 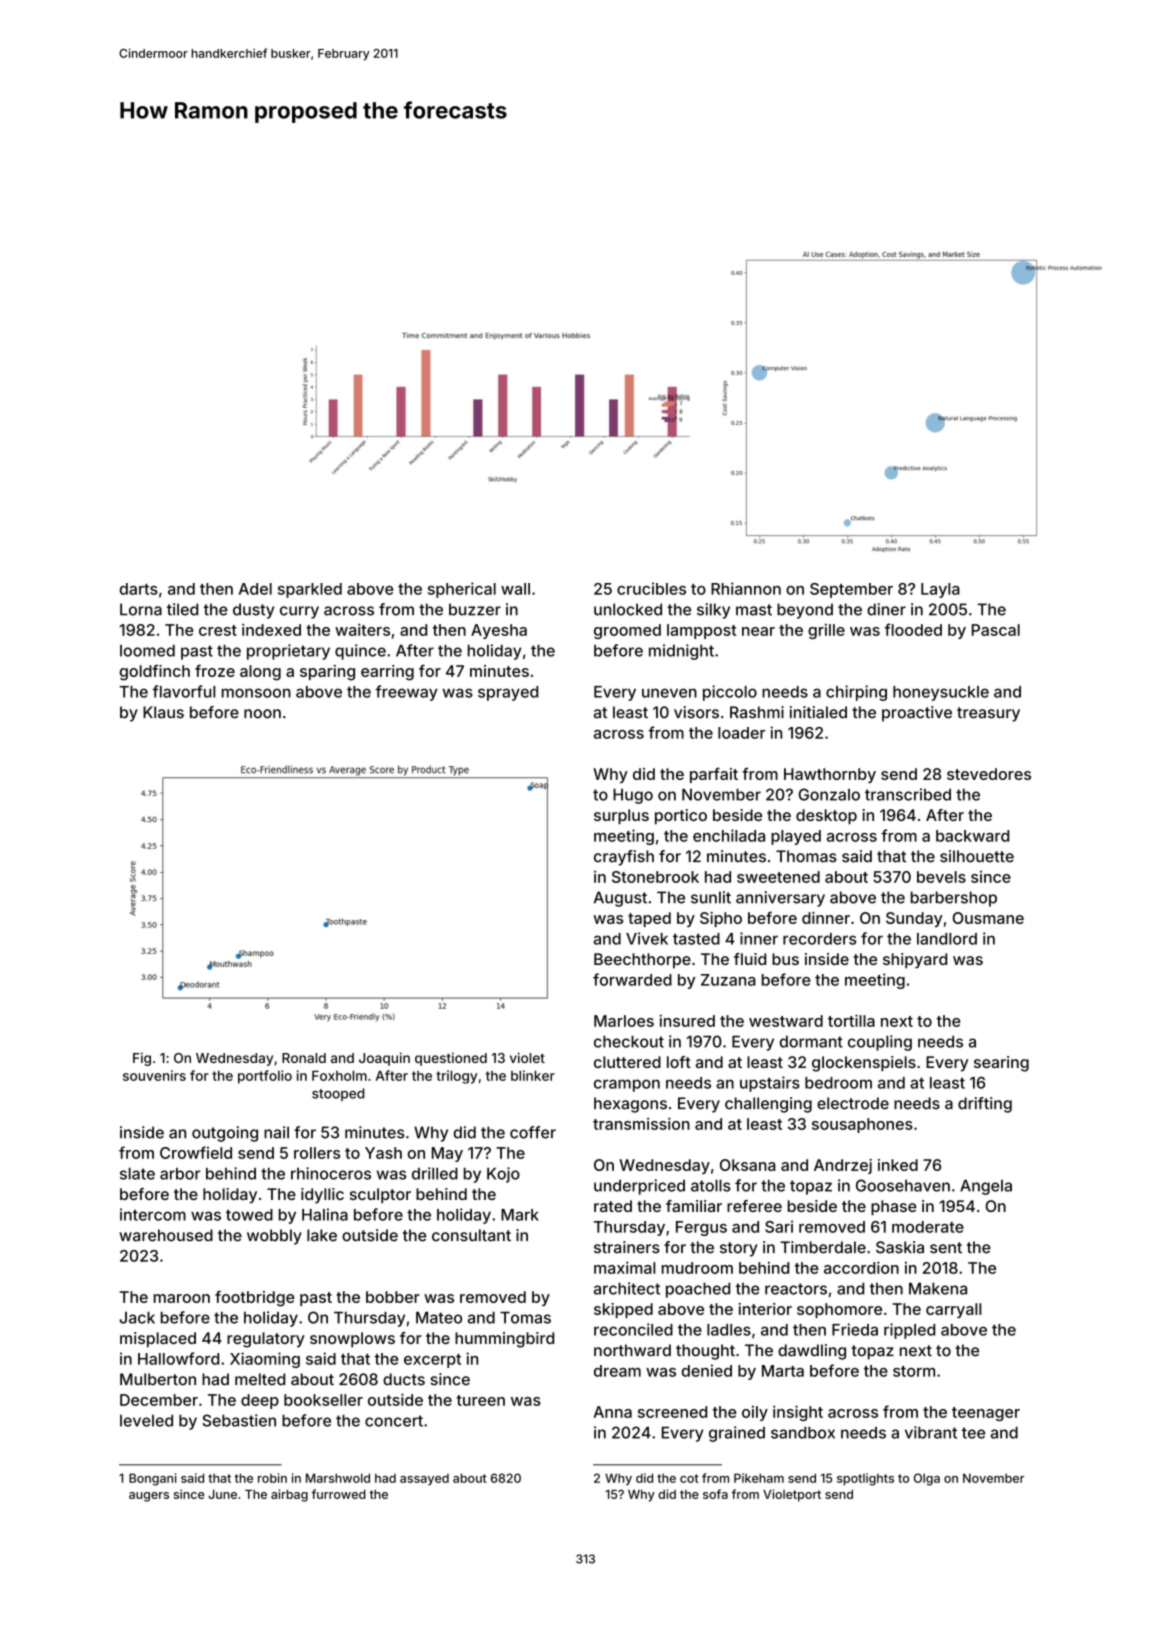 I want to click on loomed, so click(x=147, y=651).
